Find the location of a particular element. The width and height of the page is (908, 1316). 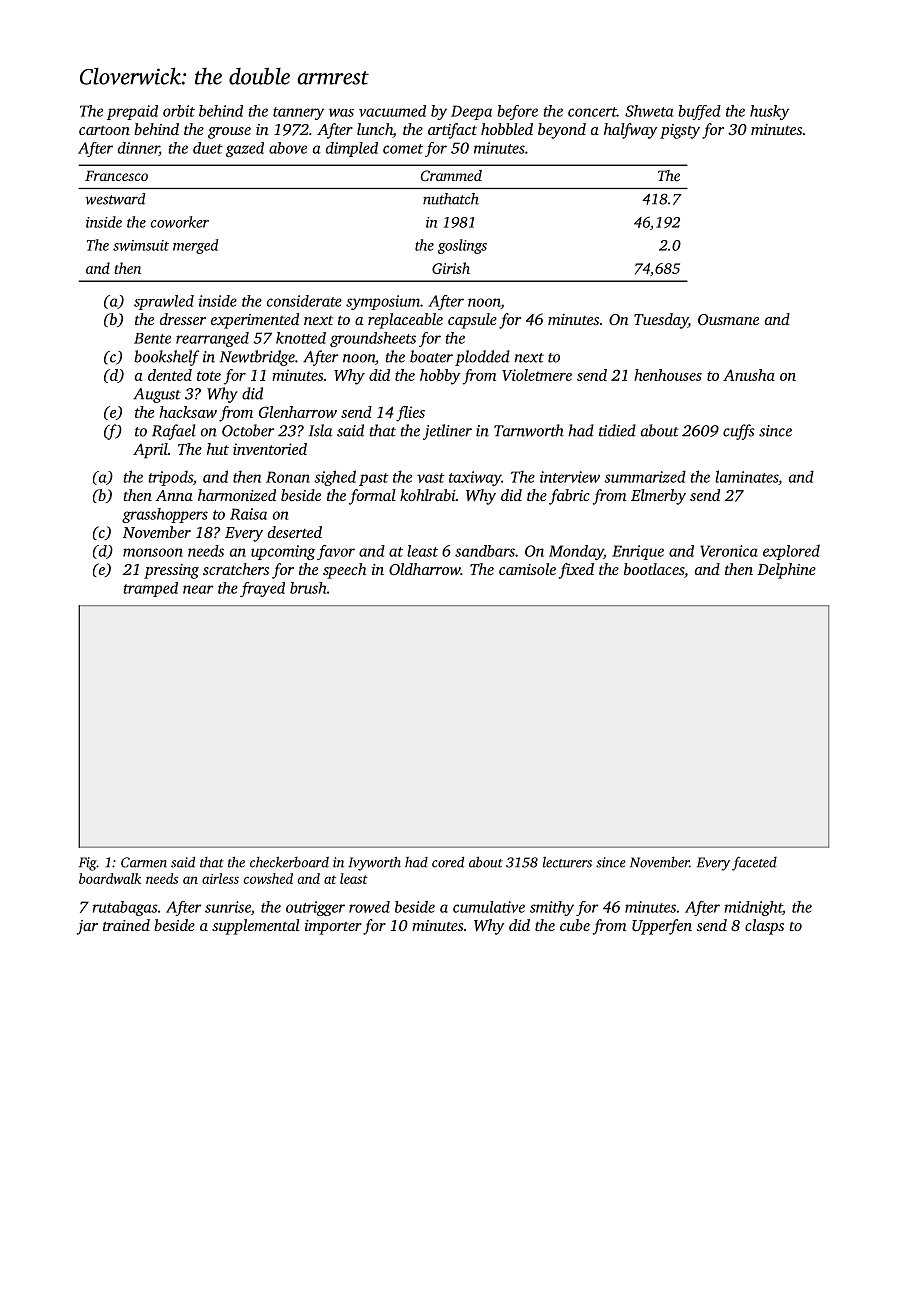

goslings is located at coordinates (462, 246).
